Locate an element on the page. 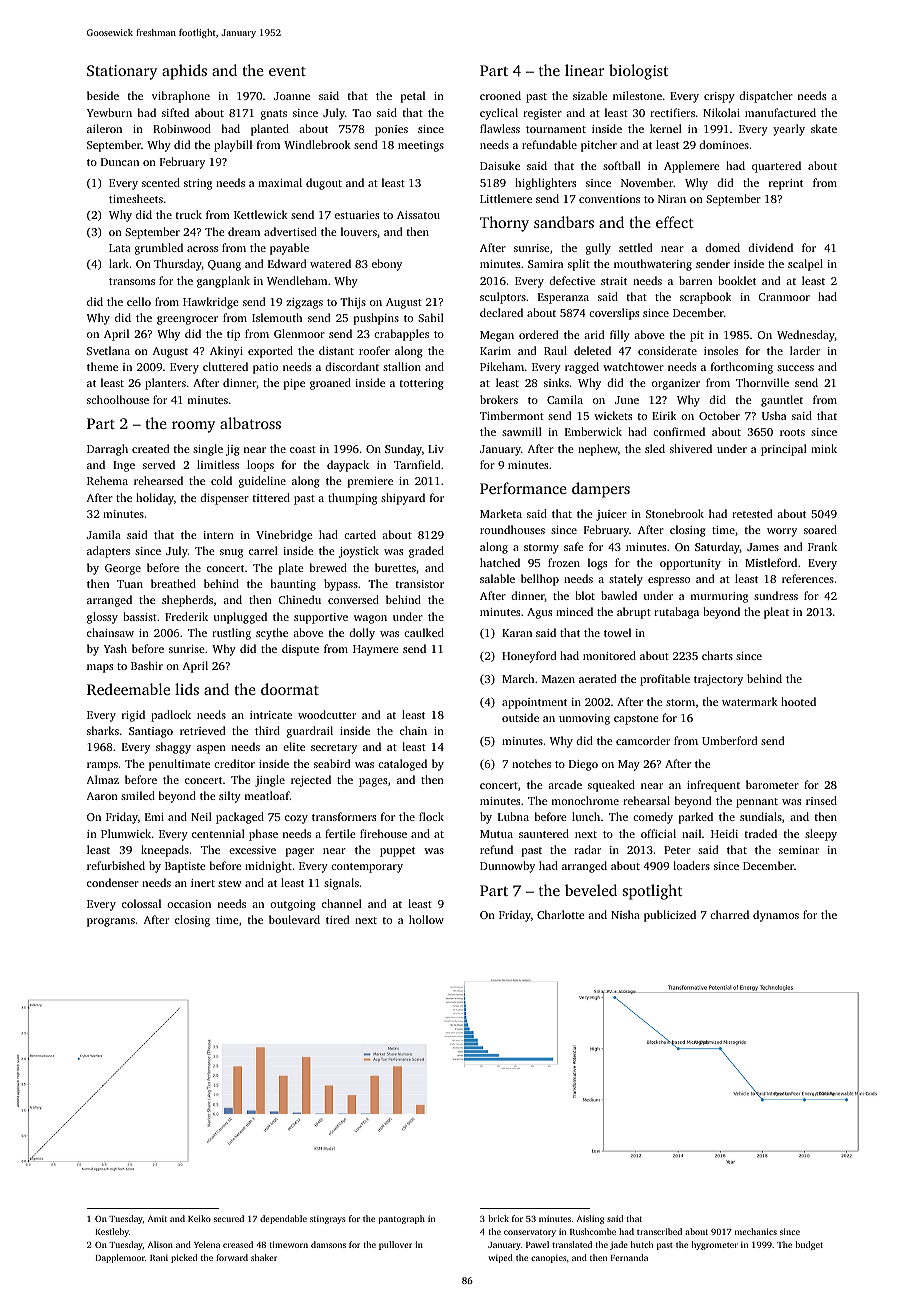 The image size is (924, 1308). Aaron is located at coordinates (102, 796).
